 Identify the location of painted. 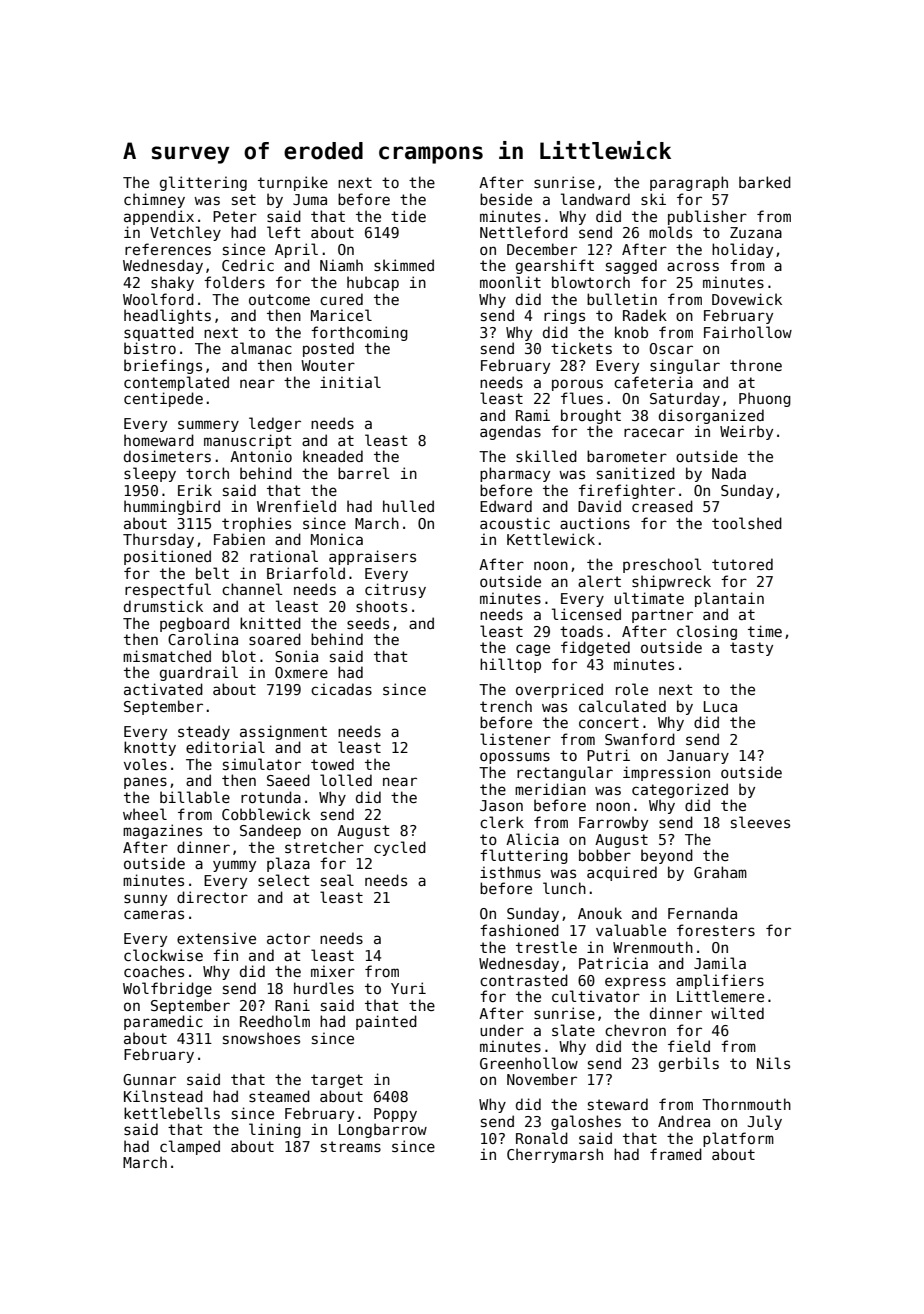
(386, 1022).
